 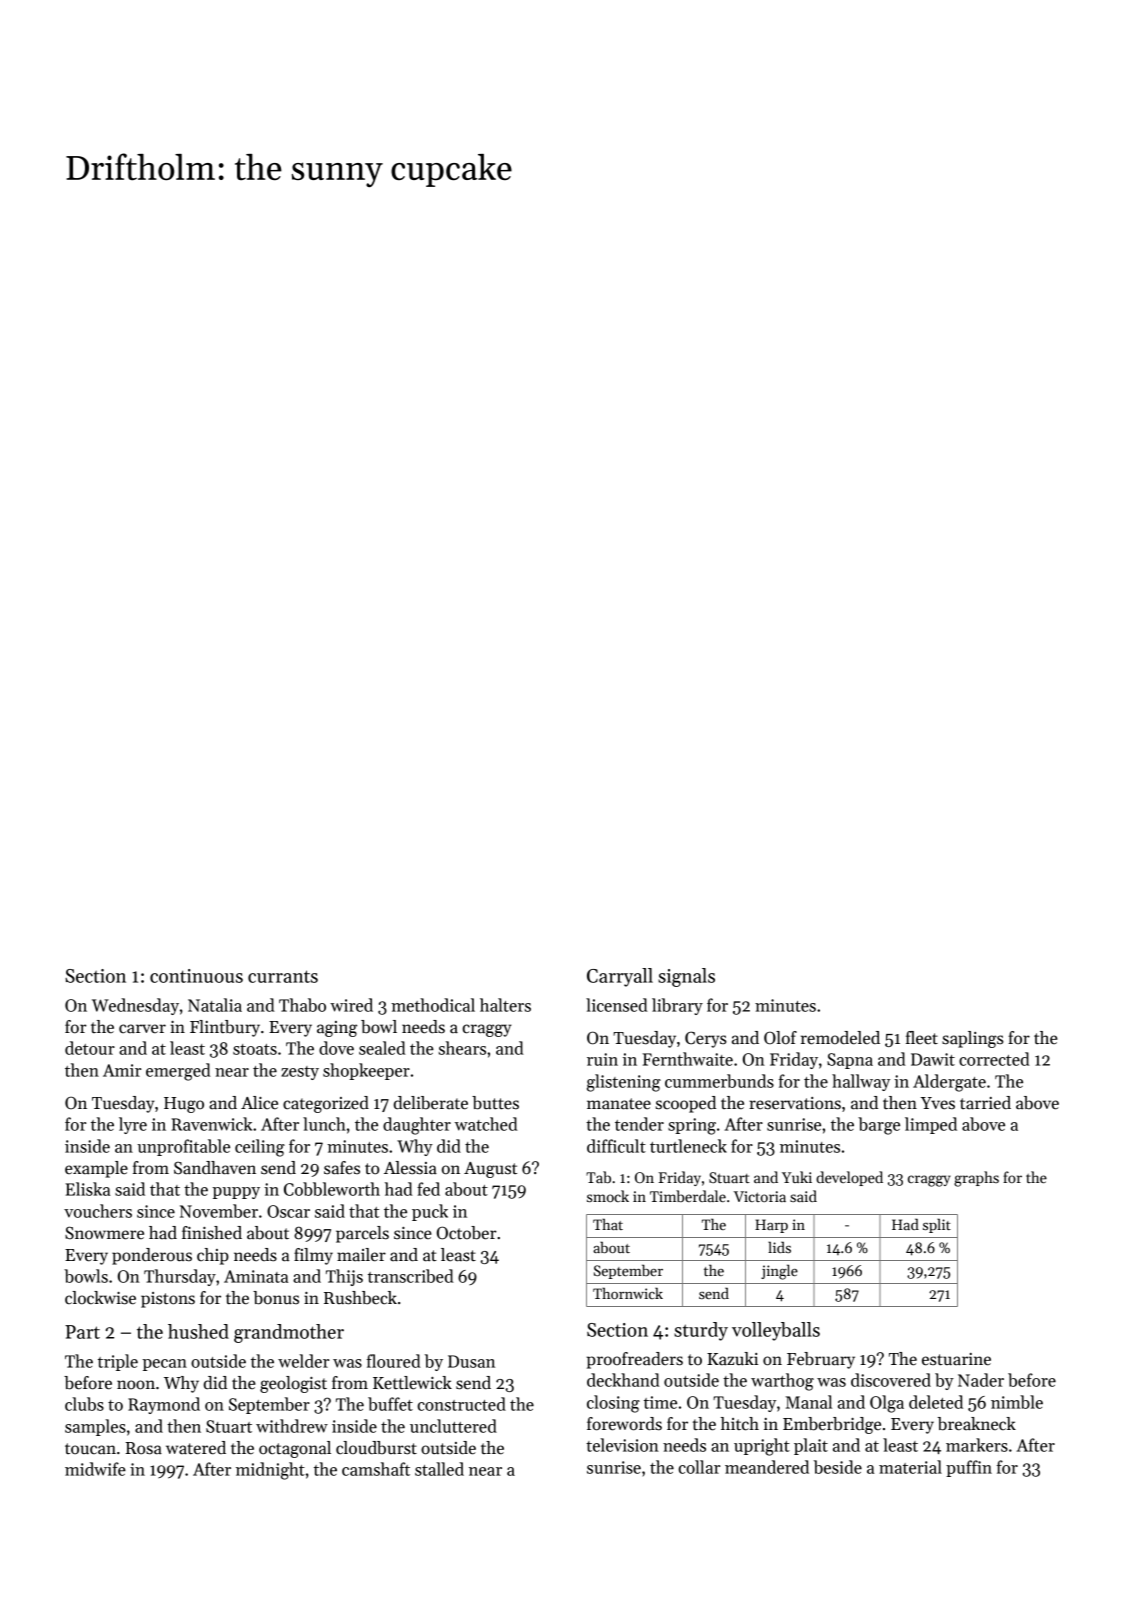 I want to click on triple, so click(x=118, y=1362).
